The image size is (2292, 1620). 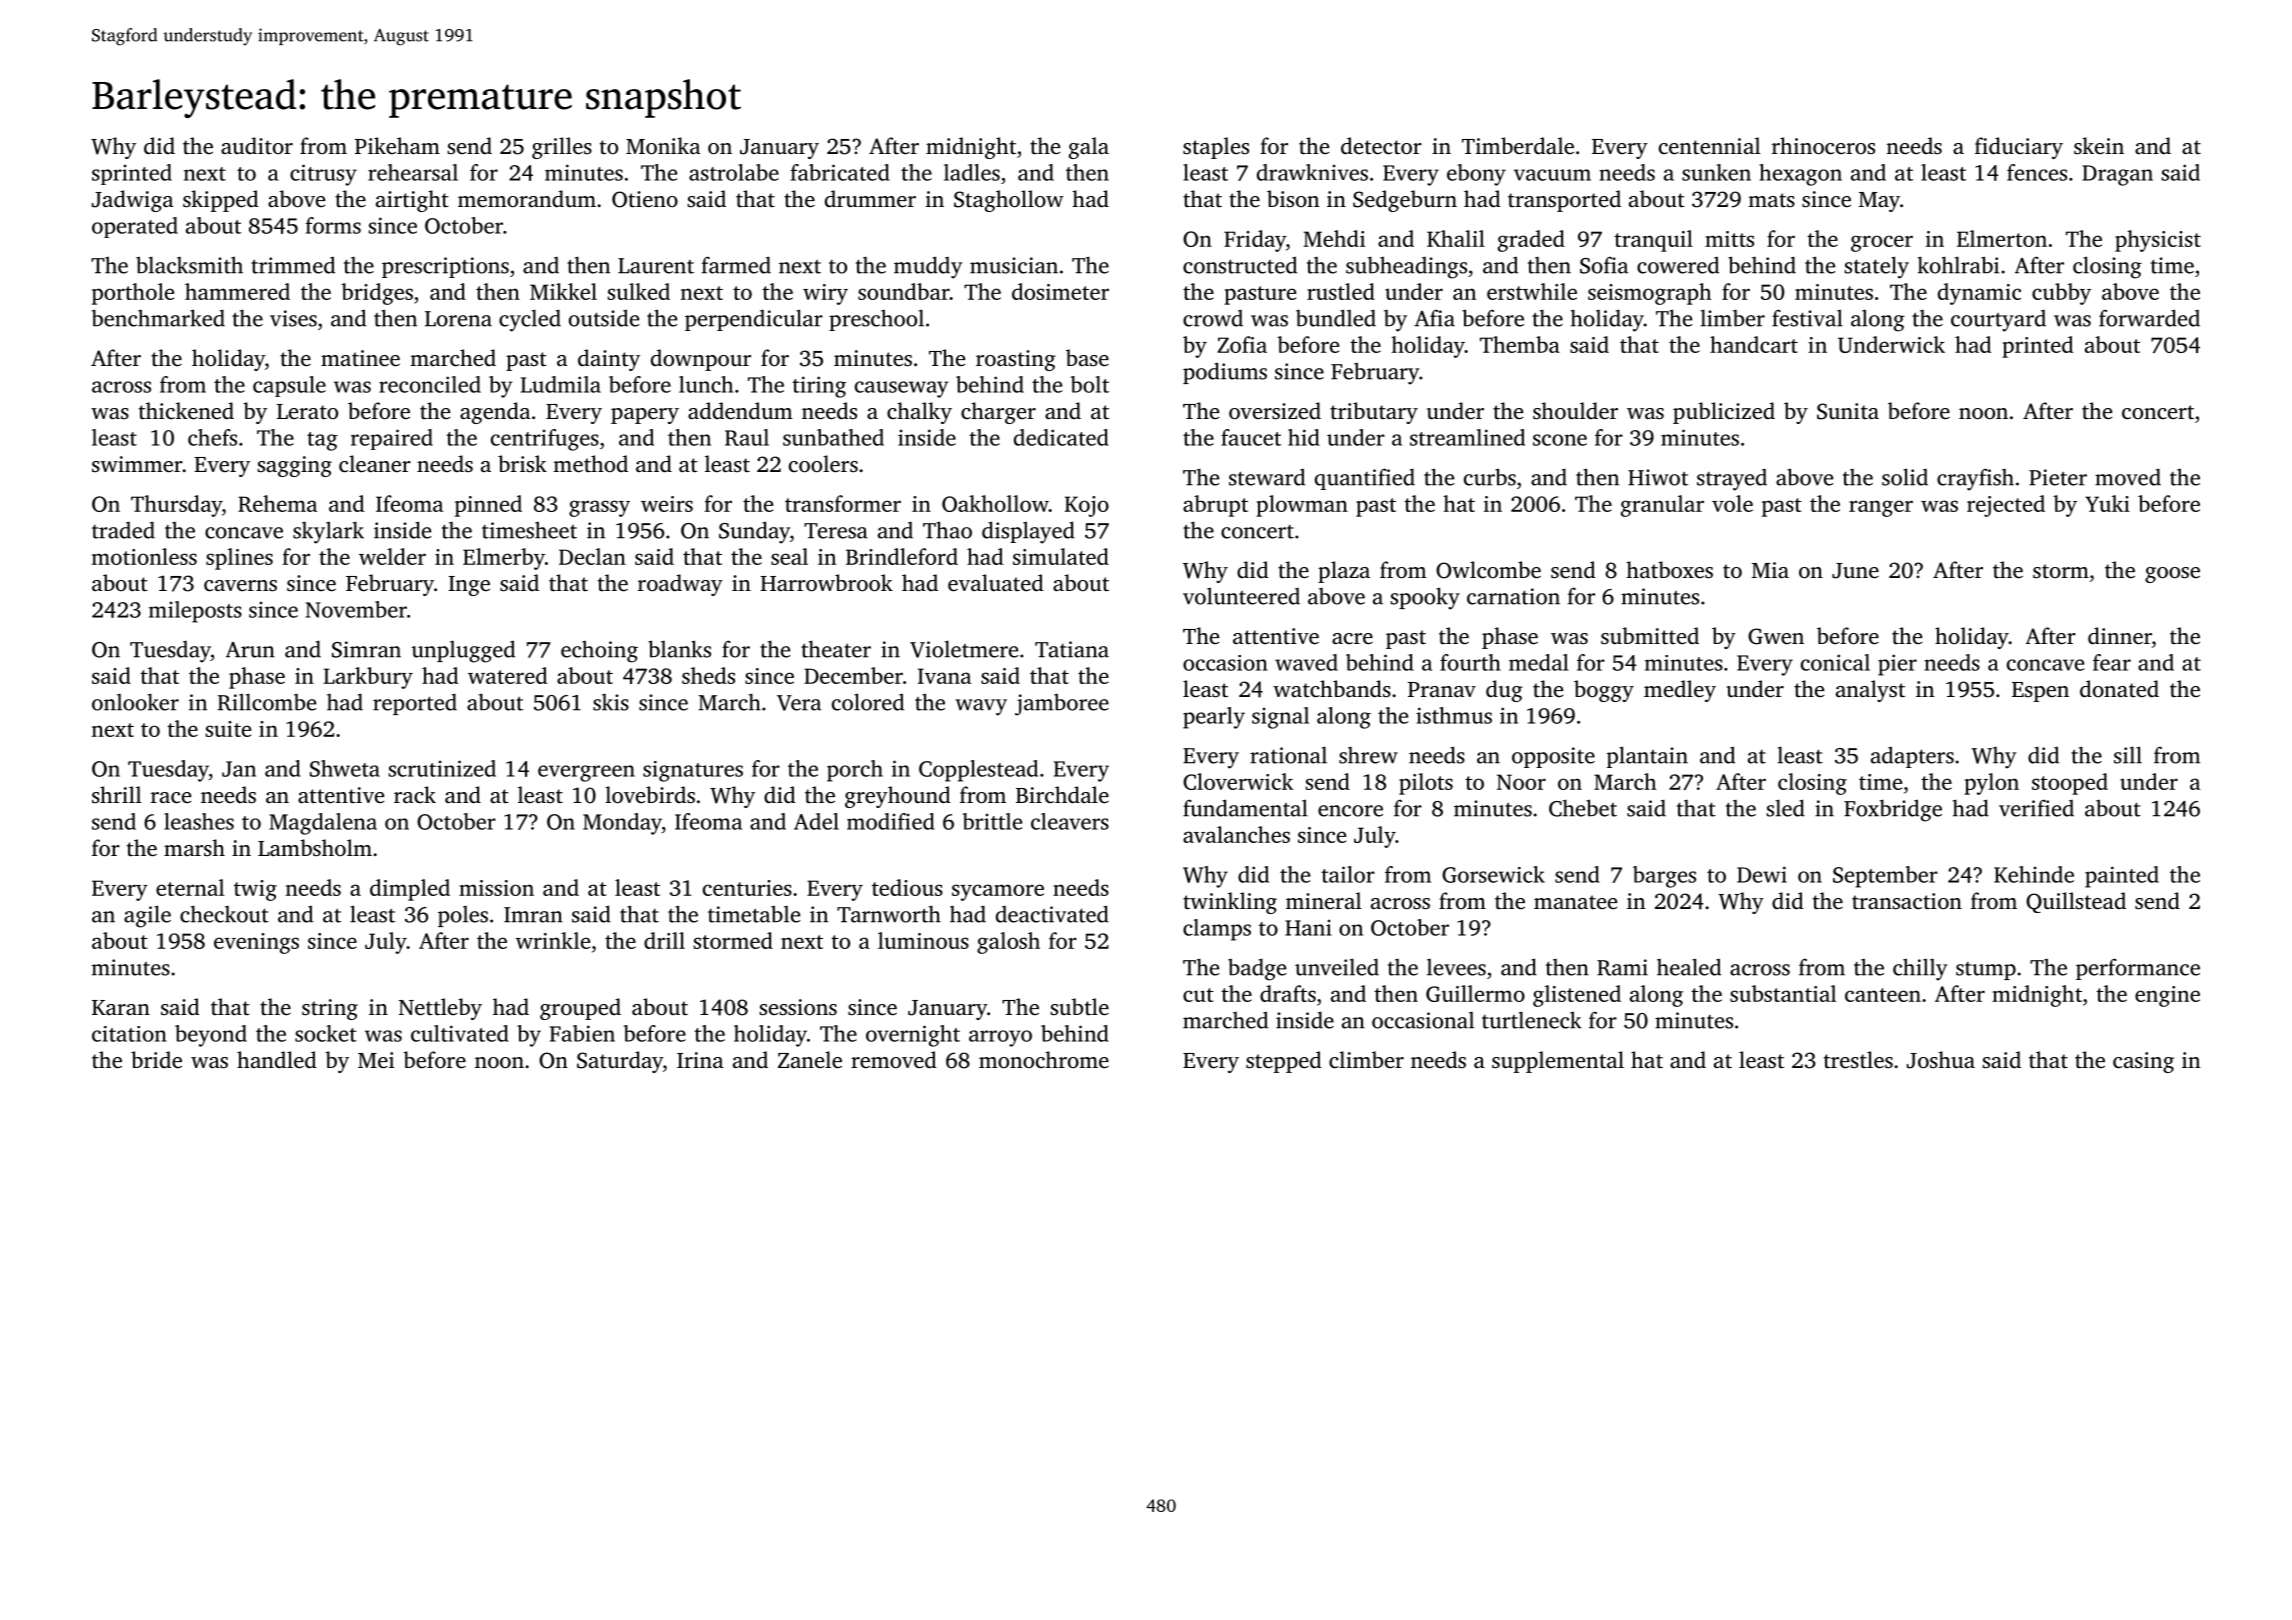 What do you see at coordinates (277, 1060) in the image?
I see `handled` at bounding box center [277, 1060].
